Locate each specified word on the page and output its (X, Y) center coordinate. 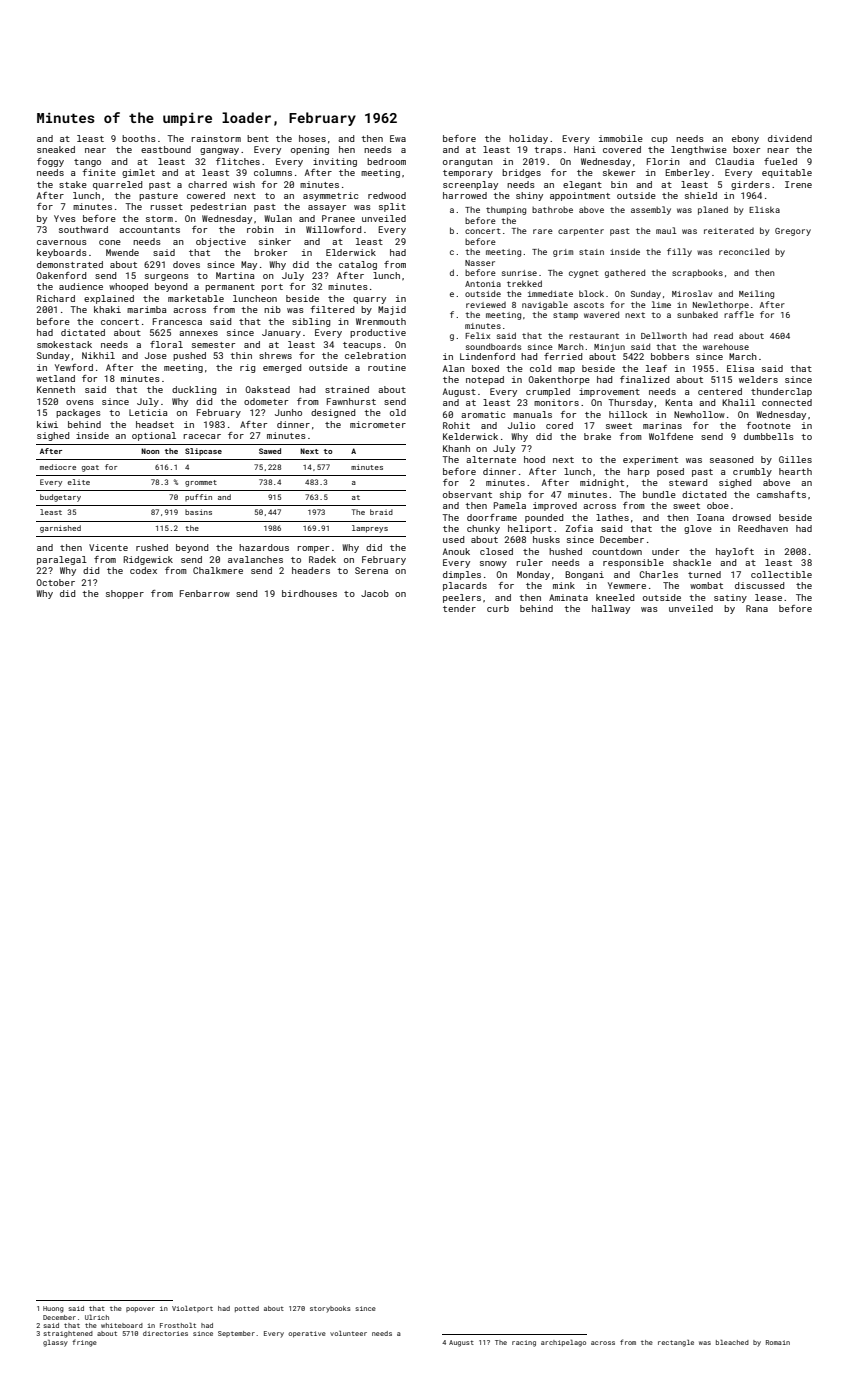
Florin (663, 161)
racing (524, 1343)
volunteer (348, 1333)
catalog (358, 265)
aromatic (483, 414)
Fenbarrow (205, 593)
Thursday (630, 403)
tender (459, 608)
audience (81, 286)
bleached (732, 1342)
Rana (757, 608)
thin (241, 355)
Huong (53, 1309)
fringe (84, 1343)
